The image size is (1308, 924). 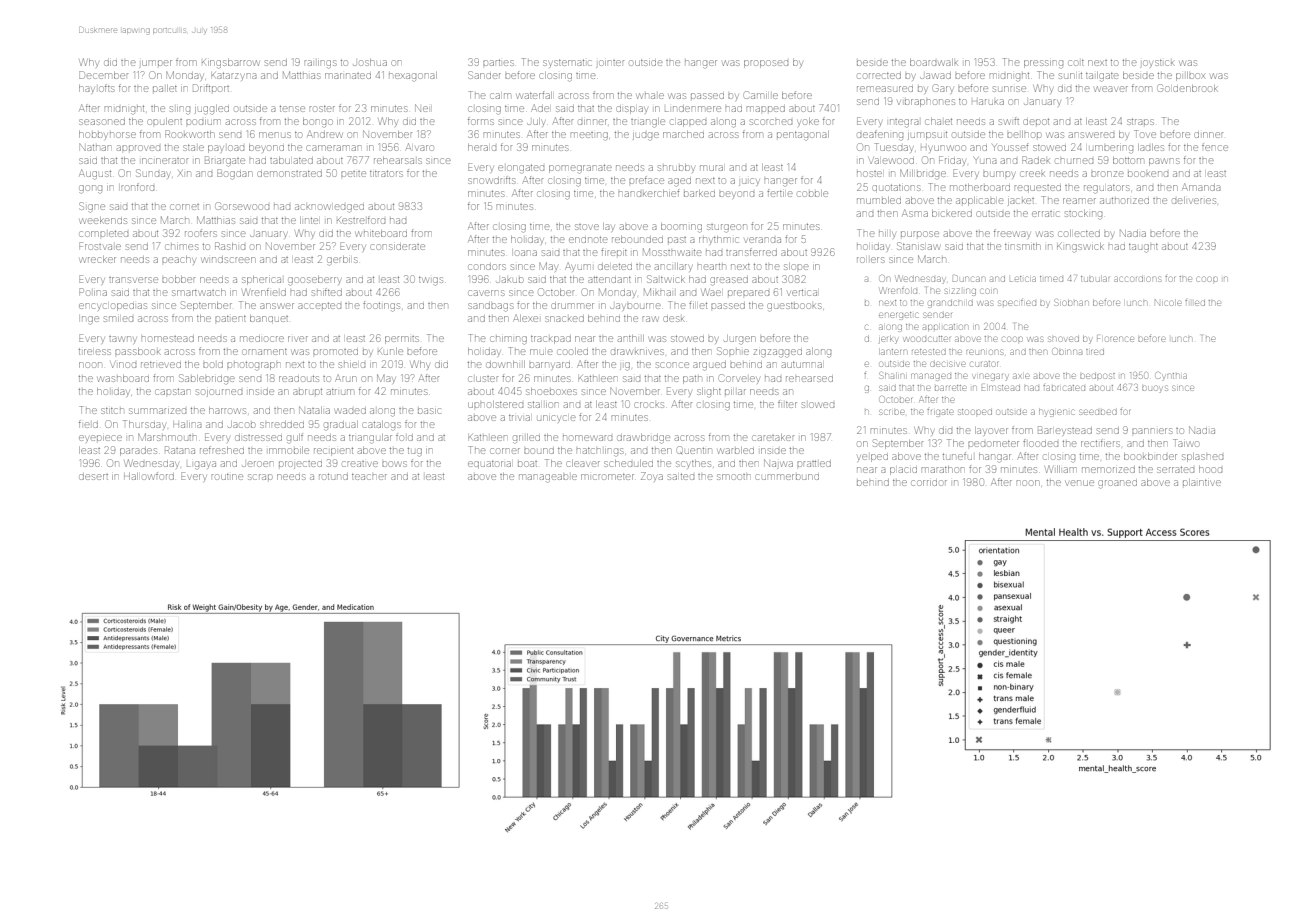 What do you see at coordinates (1140, 122) in the page?
I see `straps` at bounding box center [1140, 122].
